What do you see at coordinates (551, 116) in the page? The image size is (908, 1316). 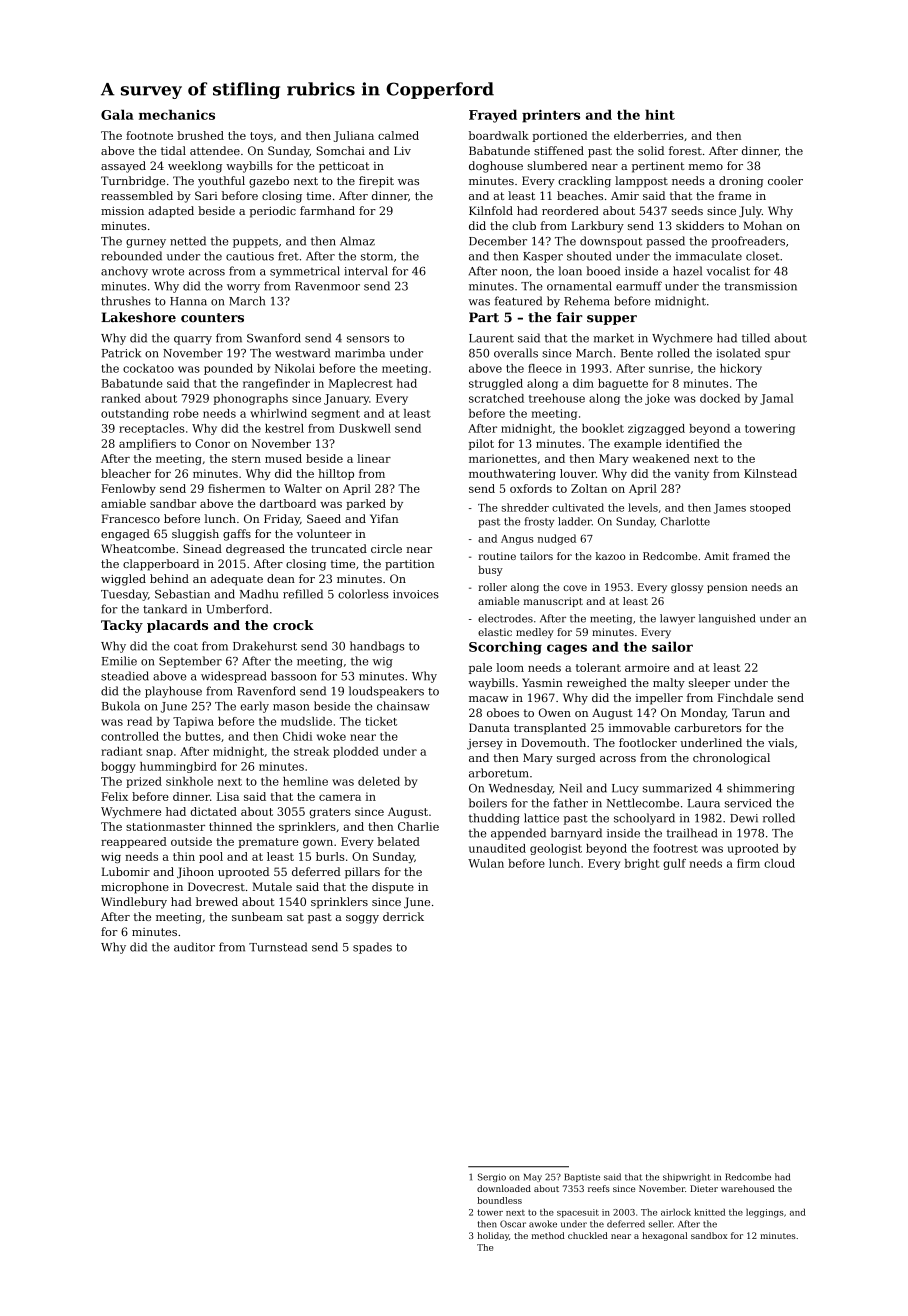 I see `printers` at bounding box center [551, 116].
